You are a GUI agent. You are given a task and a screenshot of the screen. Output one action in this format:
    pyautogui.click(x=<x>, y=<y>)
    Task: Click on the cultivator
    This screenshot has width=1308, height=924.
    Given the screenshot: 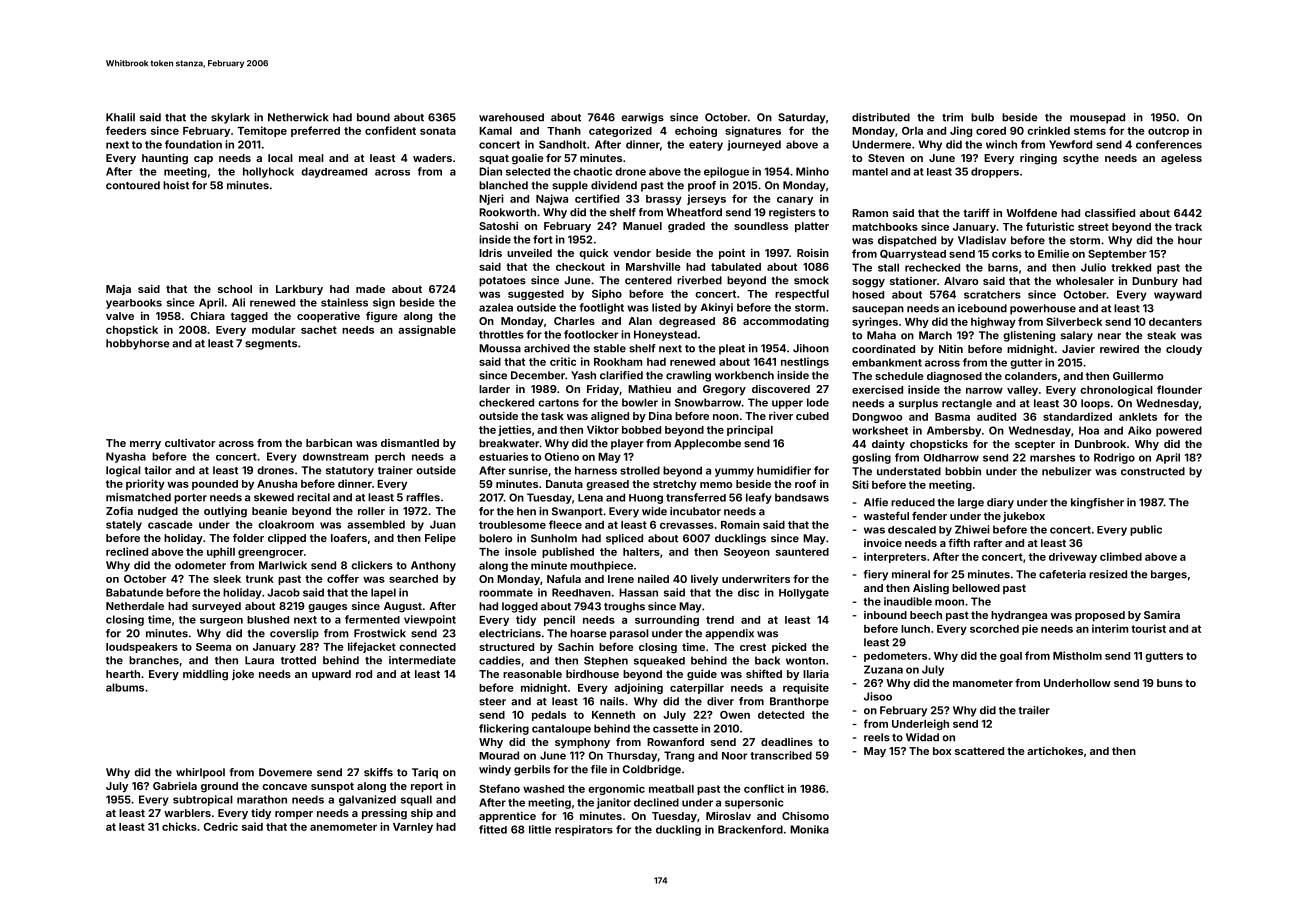 What is the action you would take?
    pyautogui.click(x=190, y=443)
